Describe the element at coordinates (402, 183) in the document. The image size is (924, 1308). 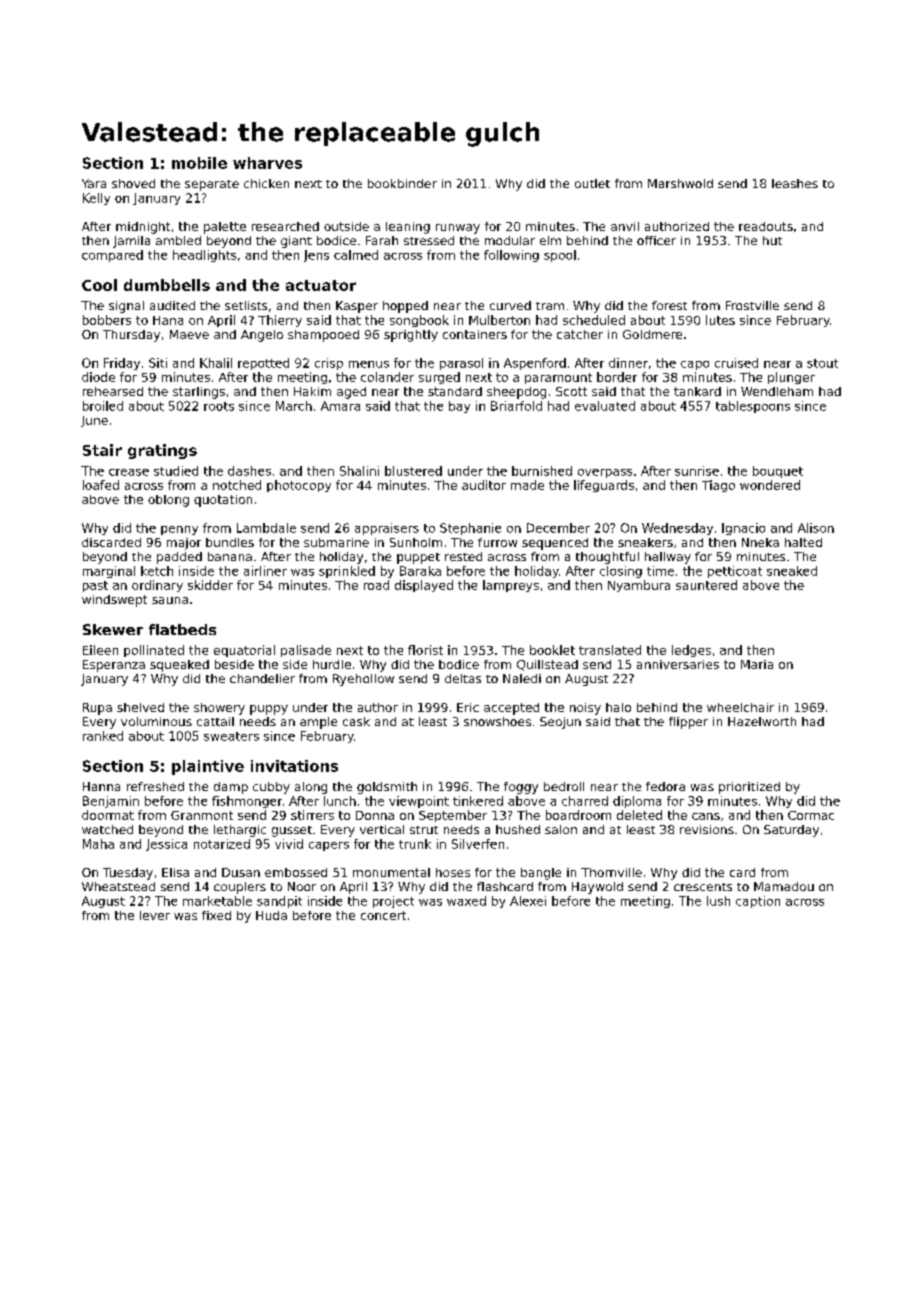
I see `bookbinder` at that location.
